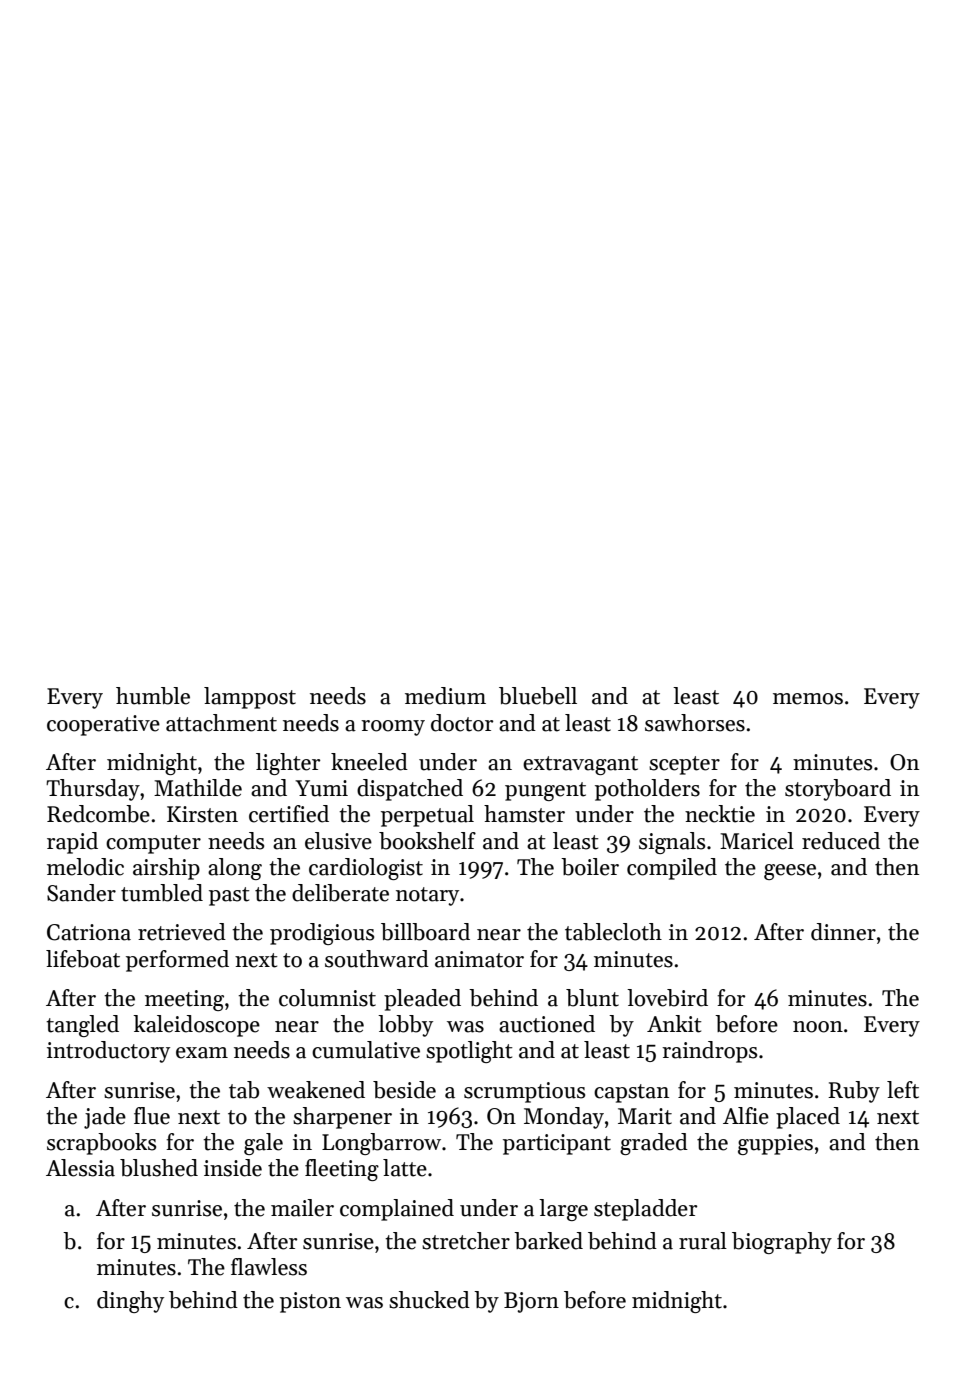 The height and width of the screenshot is (1400, 966). What do you see at coordinates (404, 1090) in the screenshot?
I see `beside` at bounding box center [404, 1090].
